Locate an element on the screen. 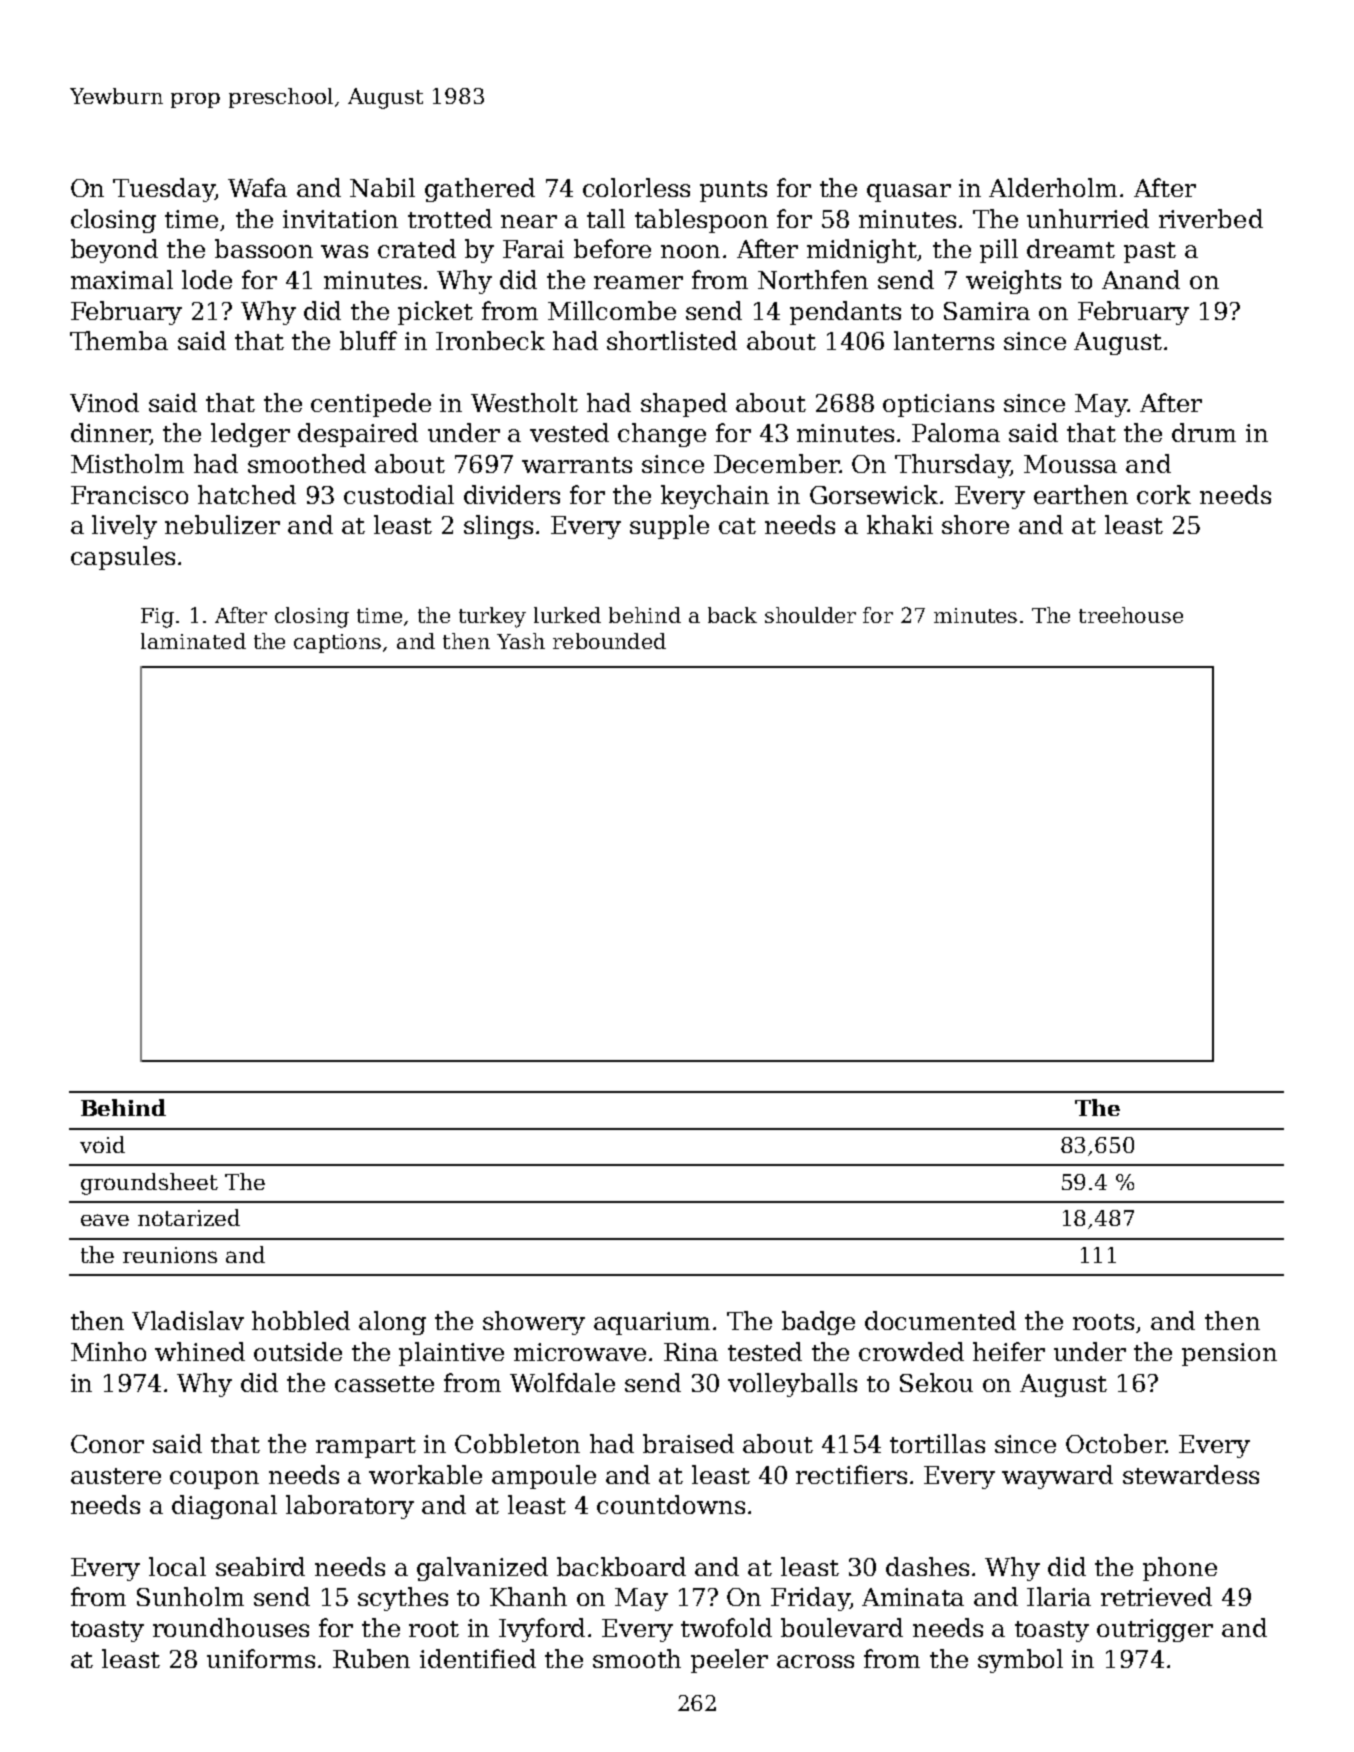 Image resolution: width=1354 pixels, height=1752 pixels. symbol is located at coordinates (1020, 1661).
